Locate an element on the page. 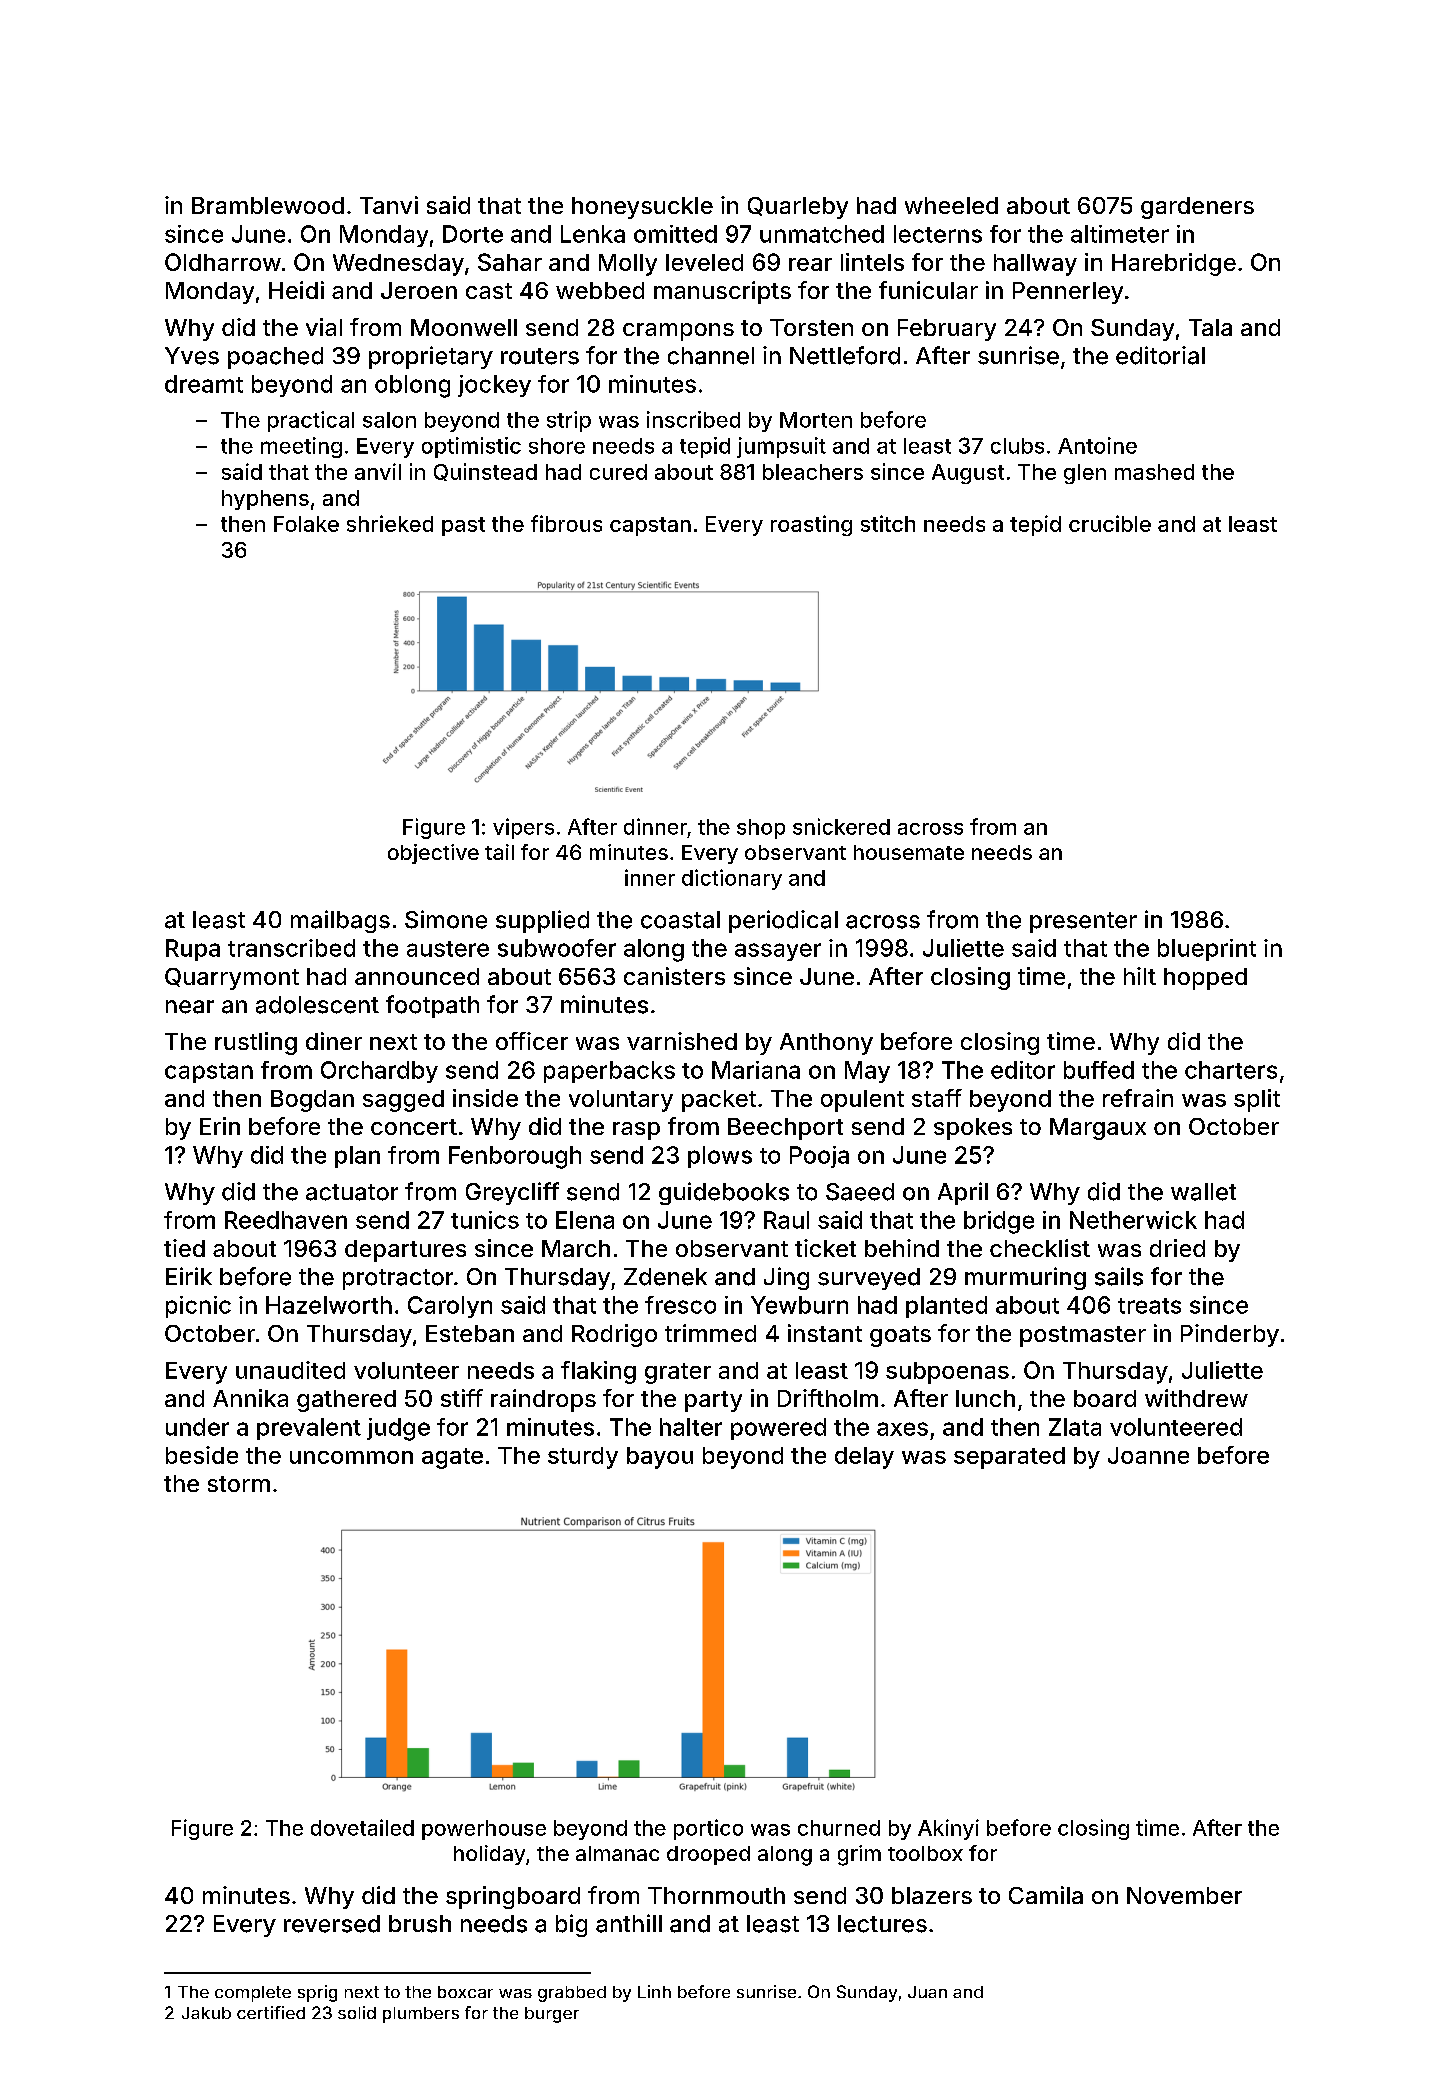  Quarleby is located at coordinates (798, 208).
